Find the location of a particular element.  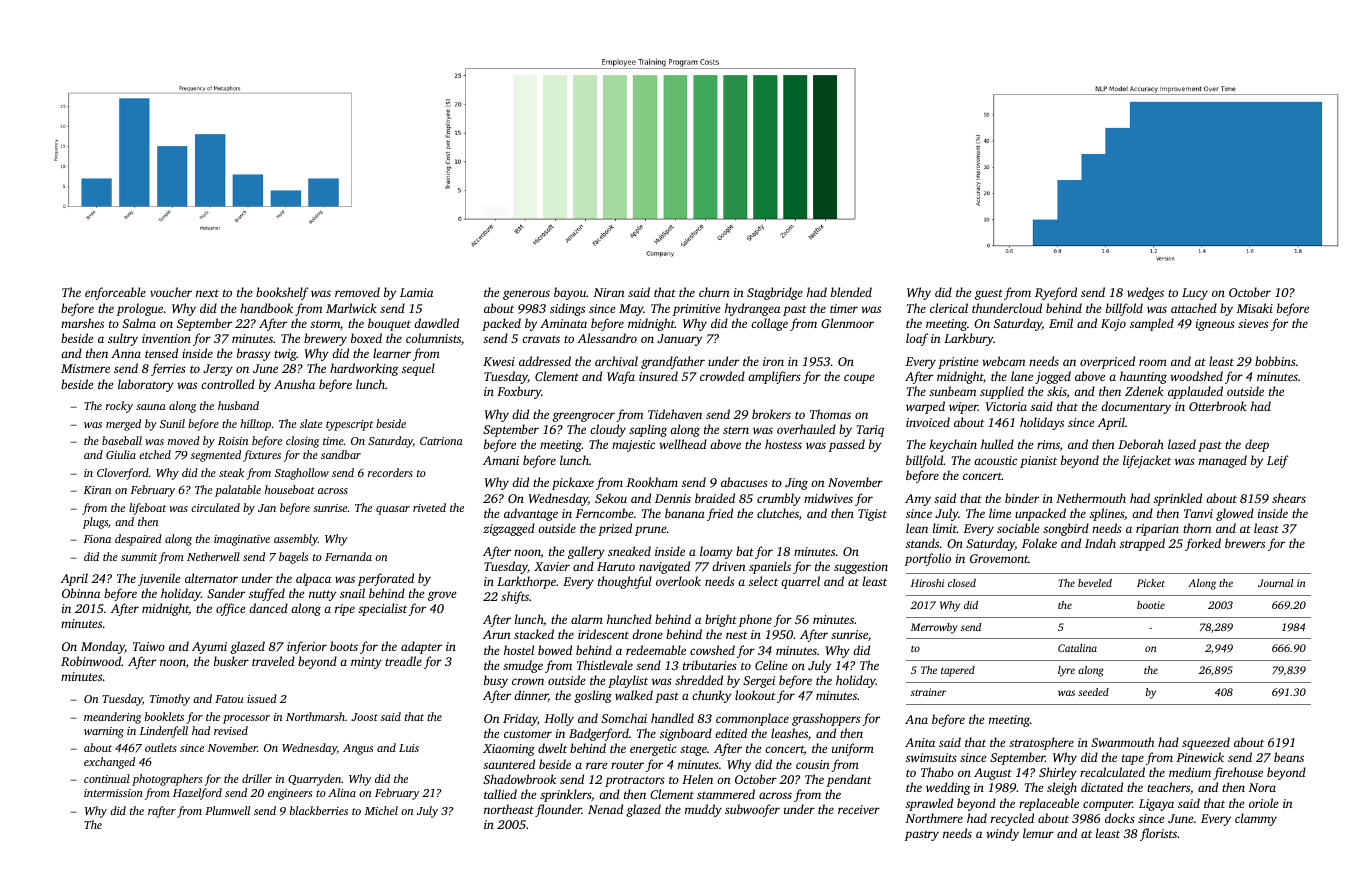

husband is located at coordinates (238, 405).
